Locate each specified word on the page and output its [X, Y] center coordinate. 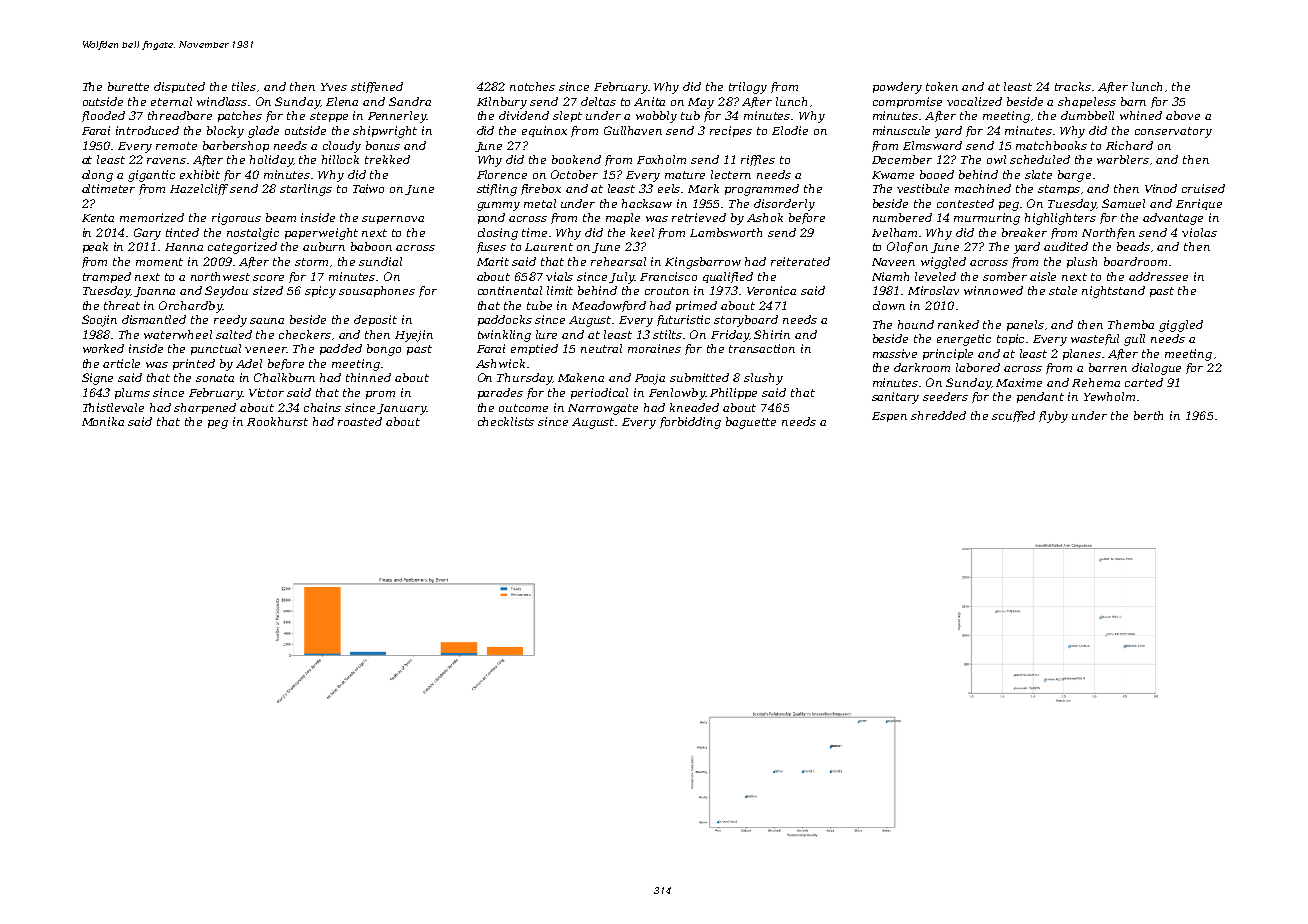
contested [965, 203]
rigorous [236, 219]
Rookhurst [277, 421]
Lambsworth [726, 232]
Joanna [154, 292]
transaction [762, 348]
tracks [1073, 86]
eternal [171, 101]
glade [263, 132]
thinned [368, 377]
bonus [383, 145]
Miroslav [933, 290]
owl [996, 159]
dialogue [1156, 369]
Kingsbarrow [703, 263]
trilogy [748, 88]
